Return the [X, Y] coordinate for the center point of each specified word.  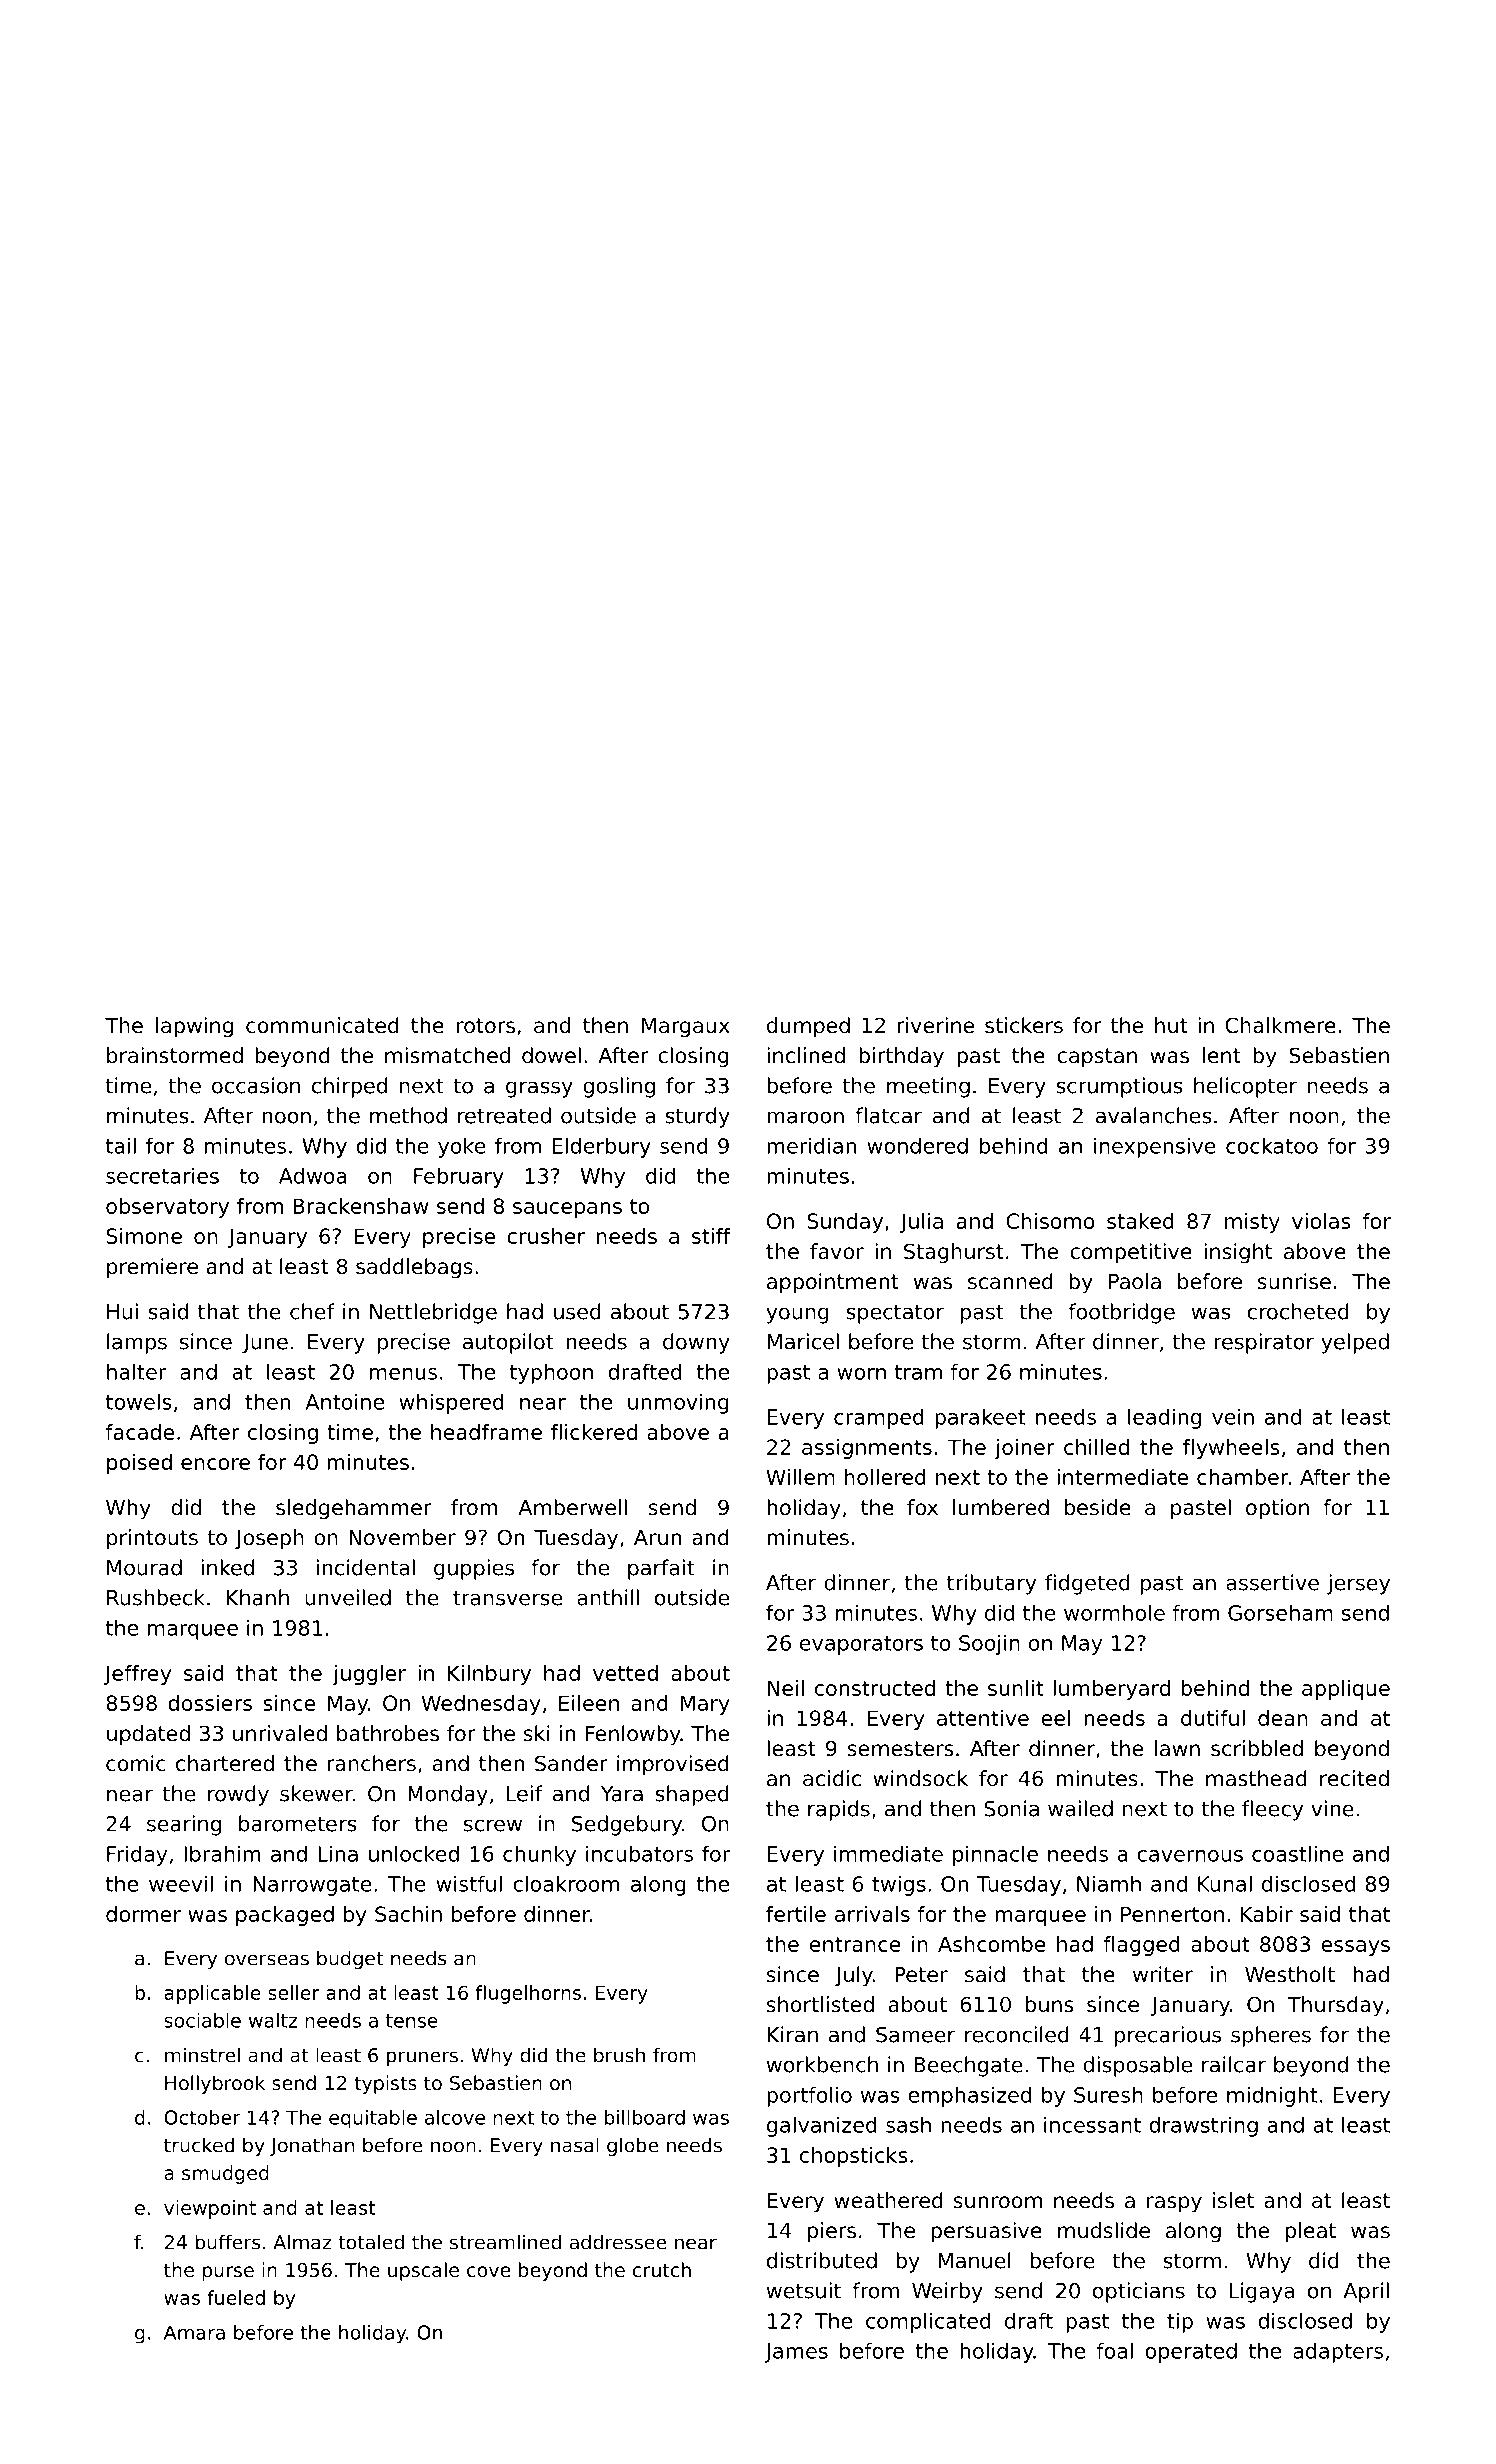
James [796, 2353]
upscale [423, 2271]
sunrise [1294, 1281]
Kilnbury [489, 1675]
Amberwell [572, 1507]
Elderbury [602, 1147]
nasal [575, 2145]
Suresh [1108, 2094]
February [459, 1177]
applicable [212, 1994]
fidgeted [1087, 1584]
